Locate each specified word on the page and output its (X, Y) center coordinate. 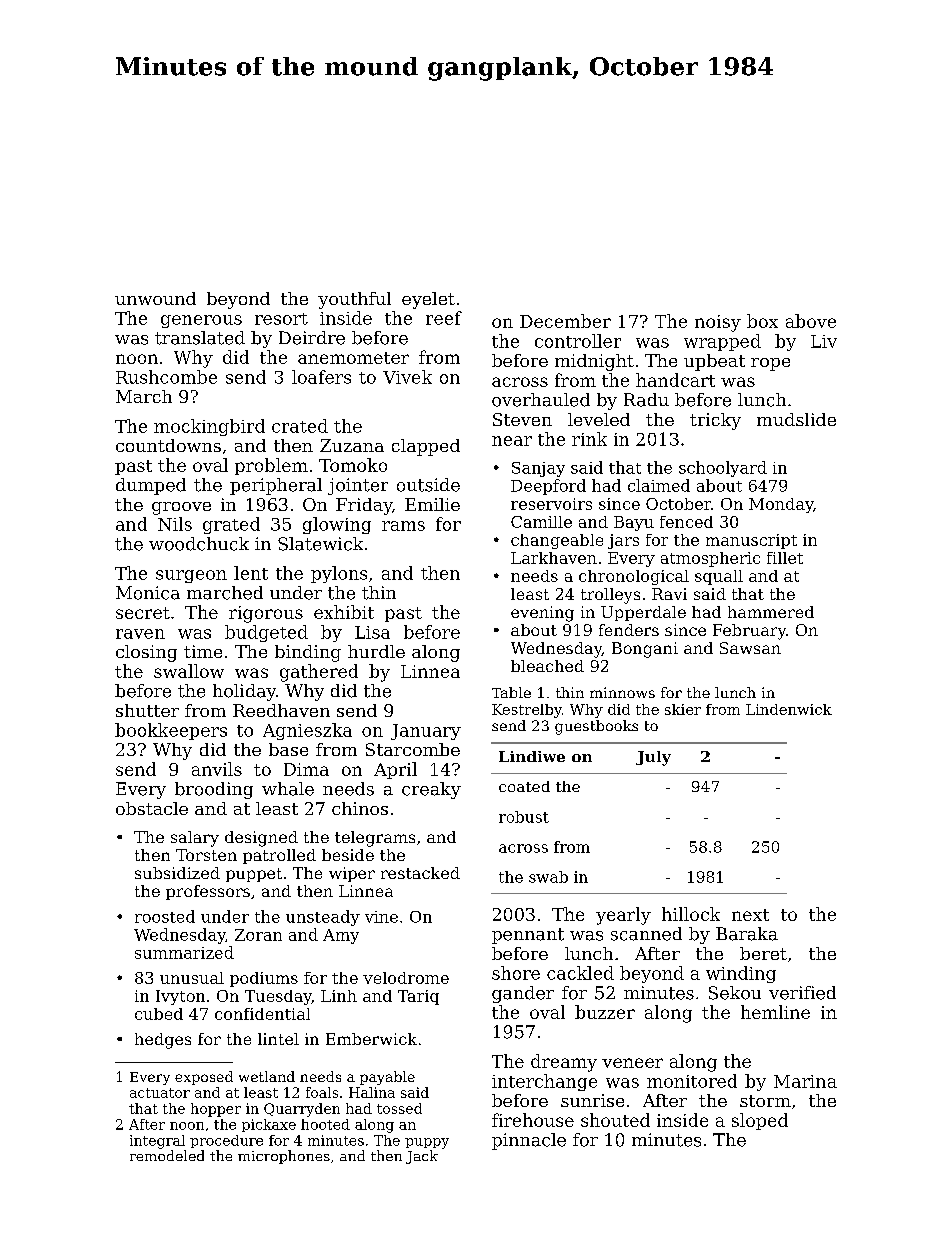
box (762, 321)
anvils (217, 769)
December (565, 321)
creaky (431, 790)
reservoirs (551, 504)
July (653, 758)
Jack (422, 1157)
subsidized (177, 873)
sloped (760, 1121)
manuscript (751, 541)
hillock (691, 914)
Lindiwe (532, 756)
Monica (148, 593)
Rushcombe (166, 377)
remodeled (167, 1155)
